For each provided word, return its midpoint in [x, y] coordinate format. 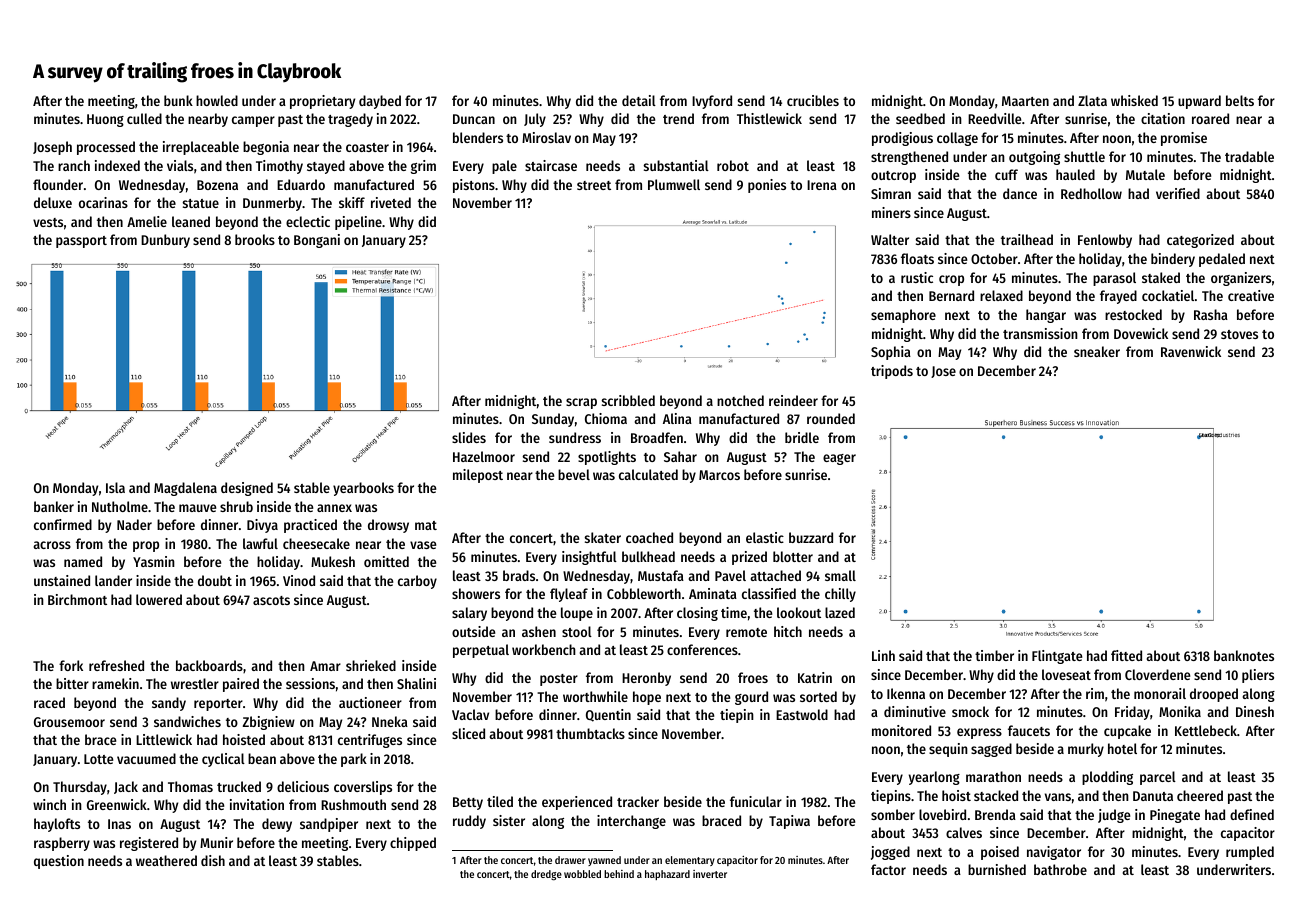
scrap [581, 403]
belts [1240, 100]
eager [839, 459]
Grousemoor [69, 722]
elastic [765, 537]
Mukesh [333, 561]
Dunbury [165, 241]
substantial [676, 165]
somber [893, 814]
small [840, 575]
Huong [105, 120]
